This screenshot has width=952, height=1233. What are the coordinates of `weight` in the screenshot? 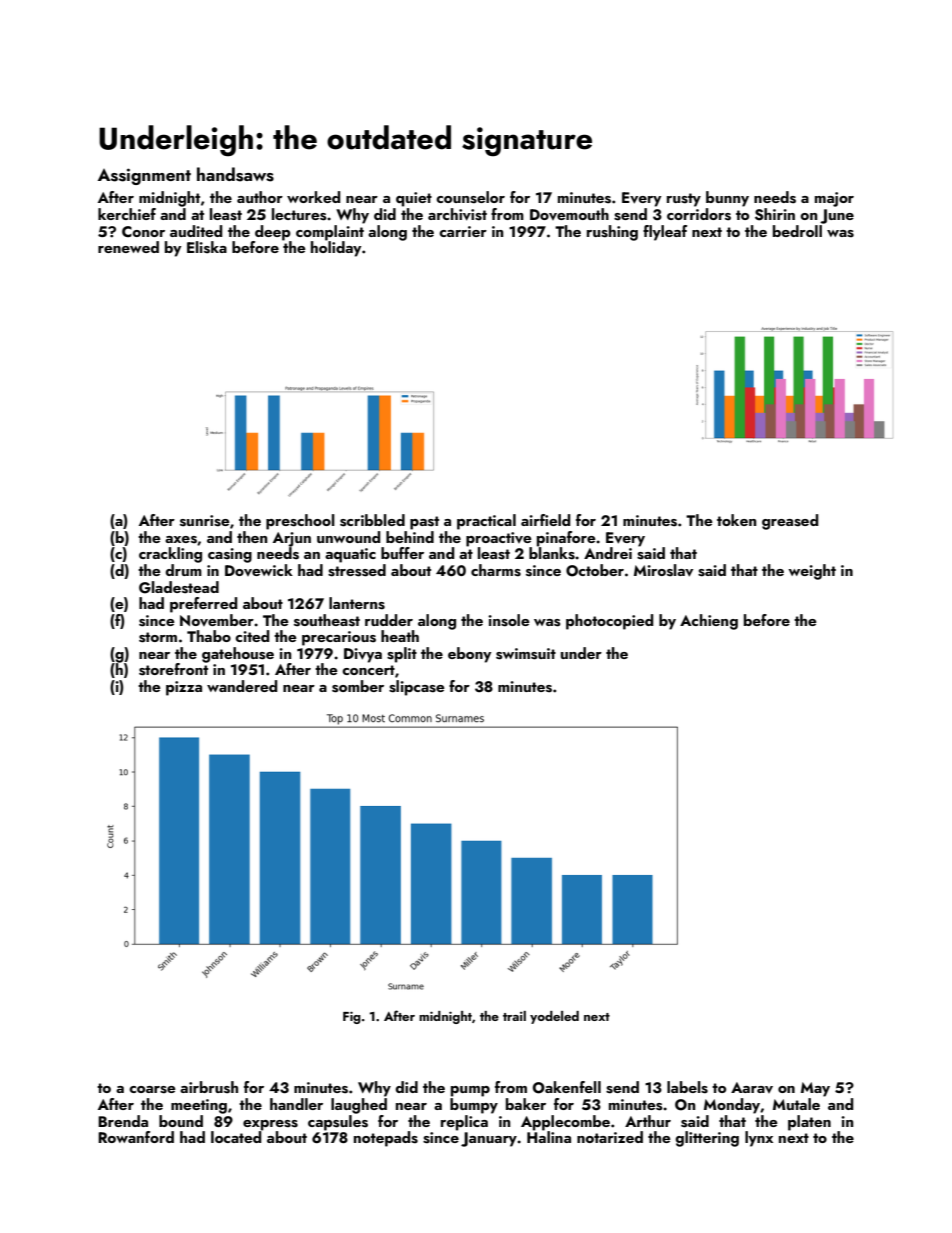 It's located at (812, 572).
